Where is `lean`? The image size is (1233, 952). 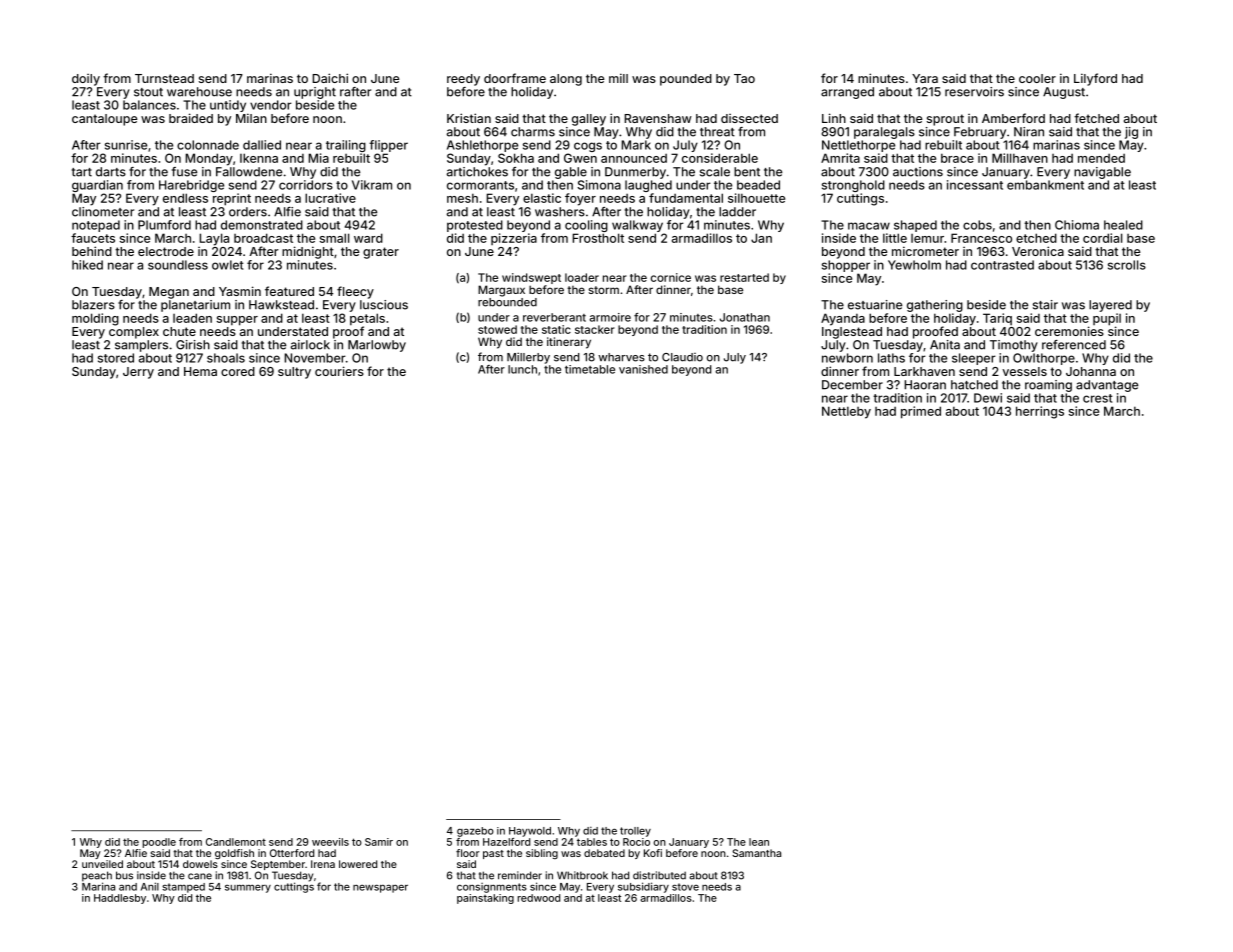 lean is located at coordinates (759, 842).
